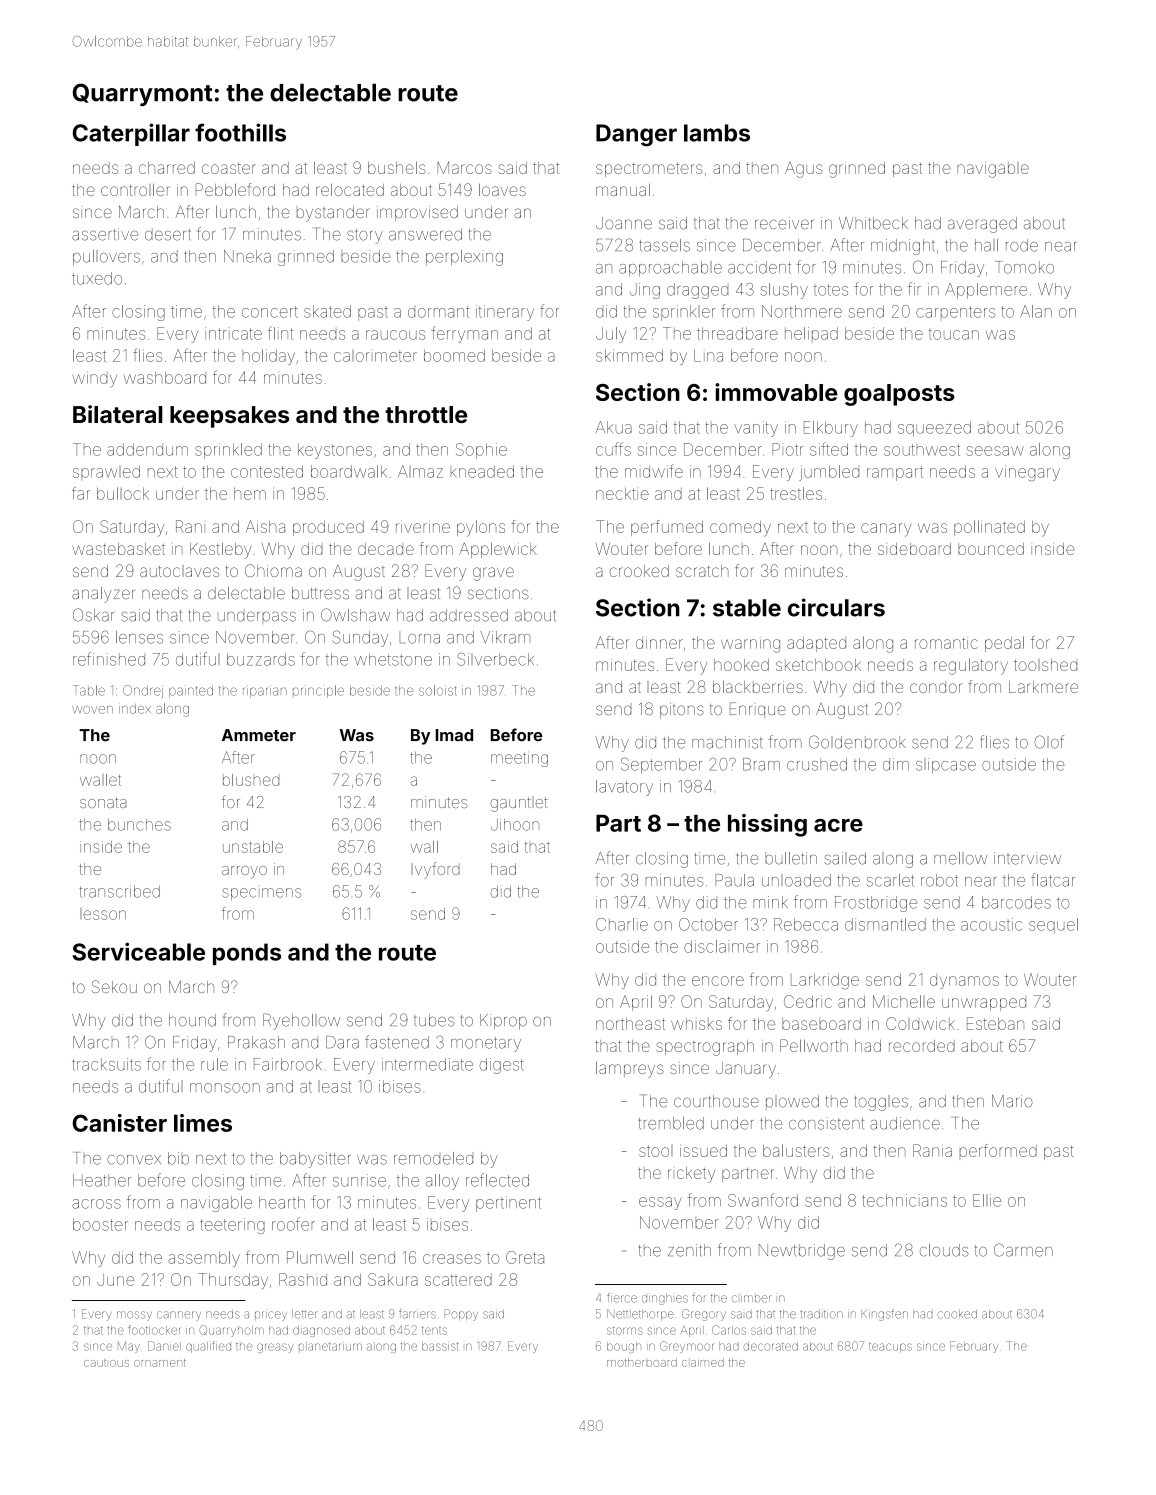 The width and height of the screenshot is (1156, 1495). Describe the element at coordinates (120, 1123) in the screenshot. I see `Canister` at that location.
